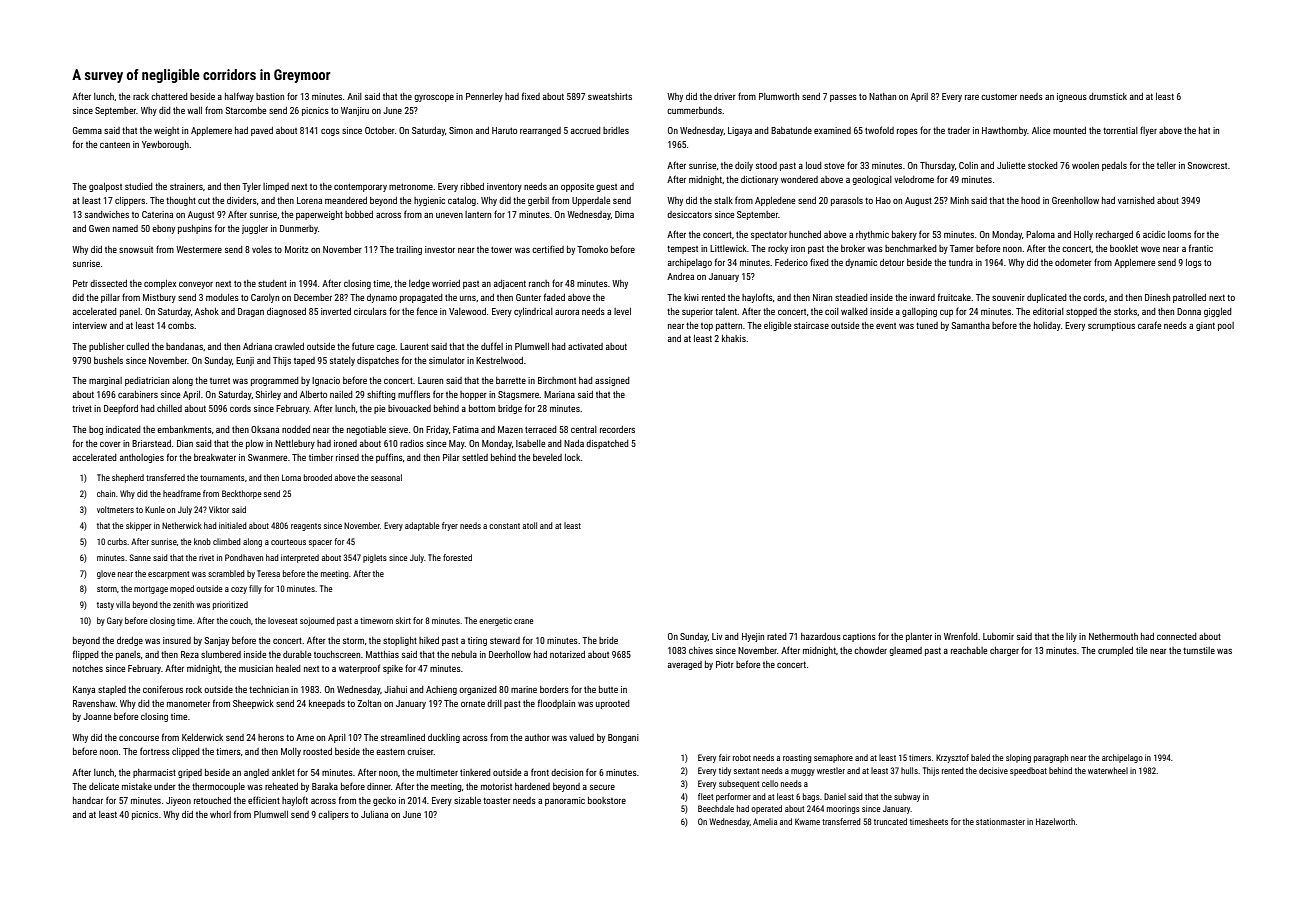 This page has height=924, width=1308. Describe the element at coordinates (1055, 821) in the page. I see `Hazelworth` at that location.
